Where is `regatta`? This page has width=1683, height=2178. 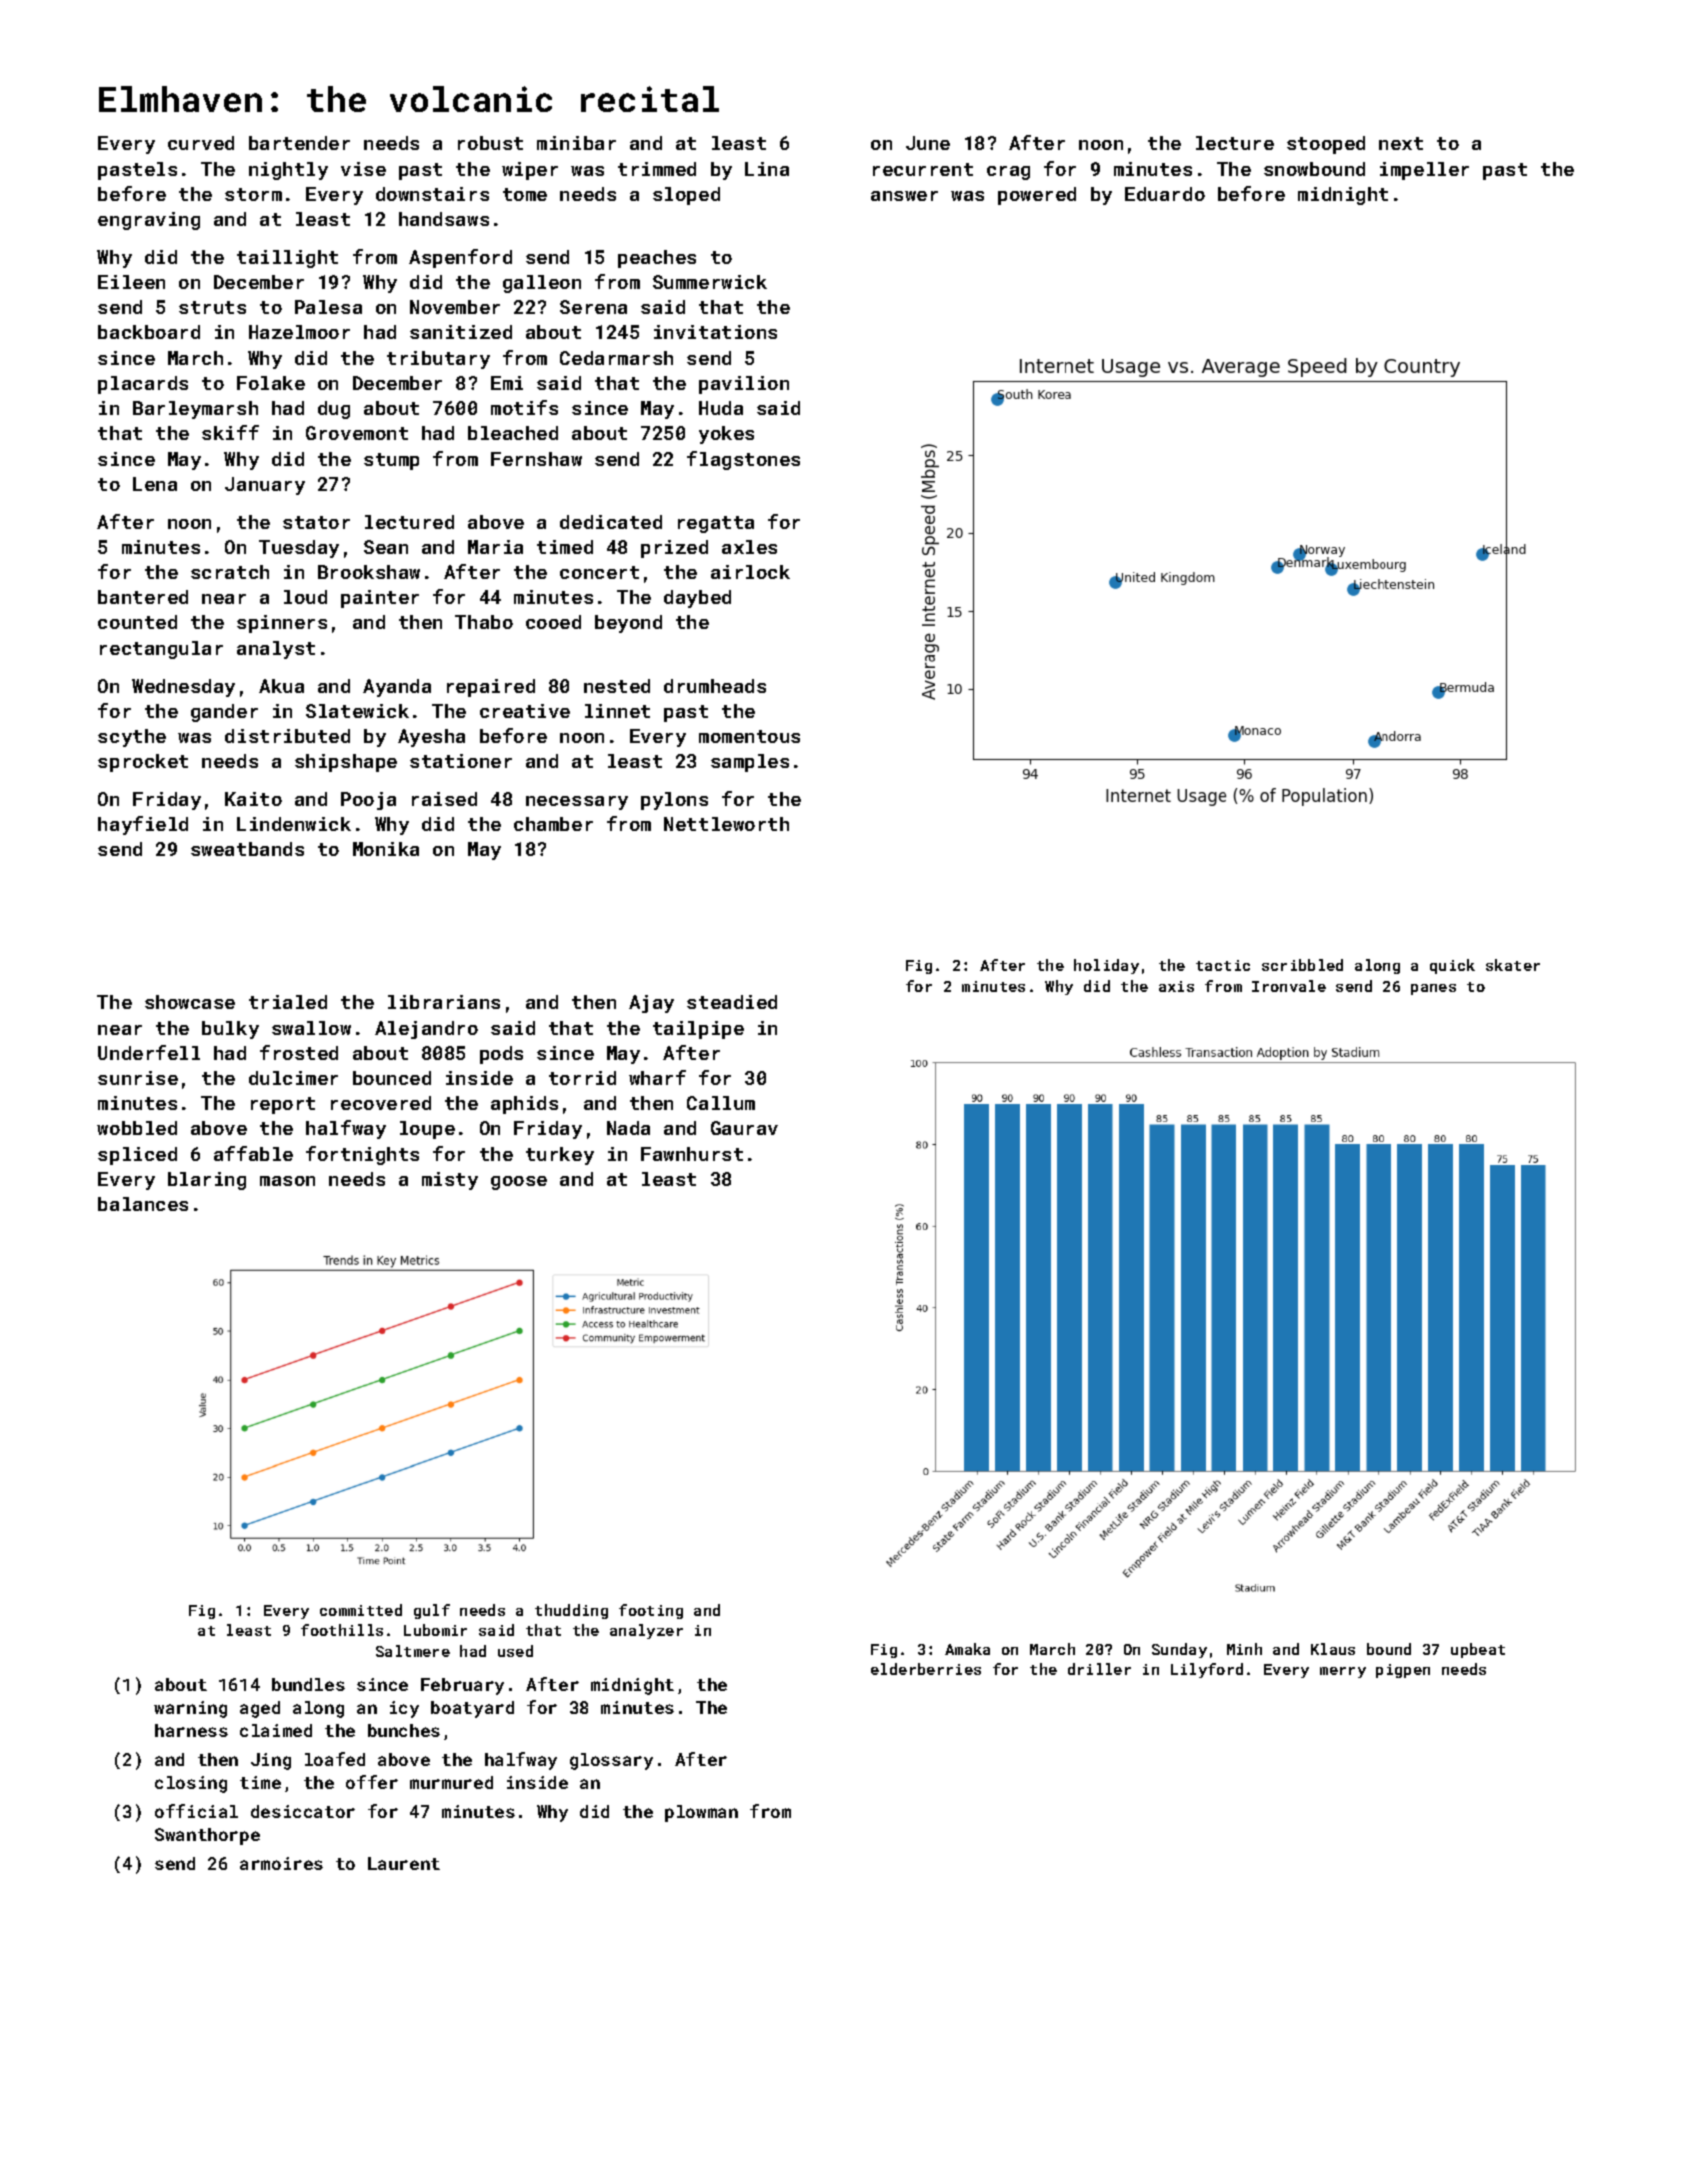 regatta is located at coordinates (716, 524).
